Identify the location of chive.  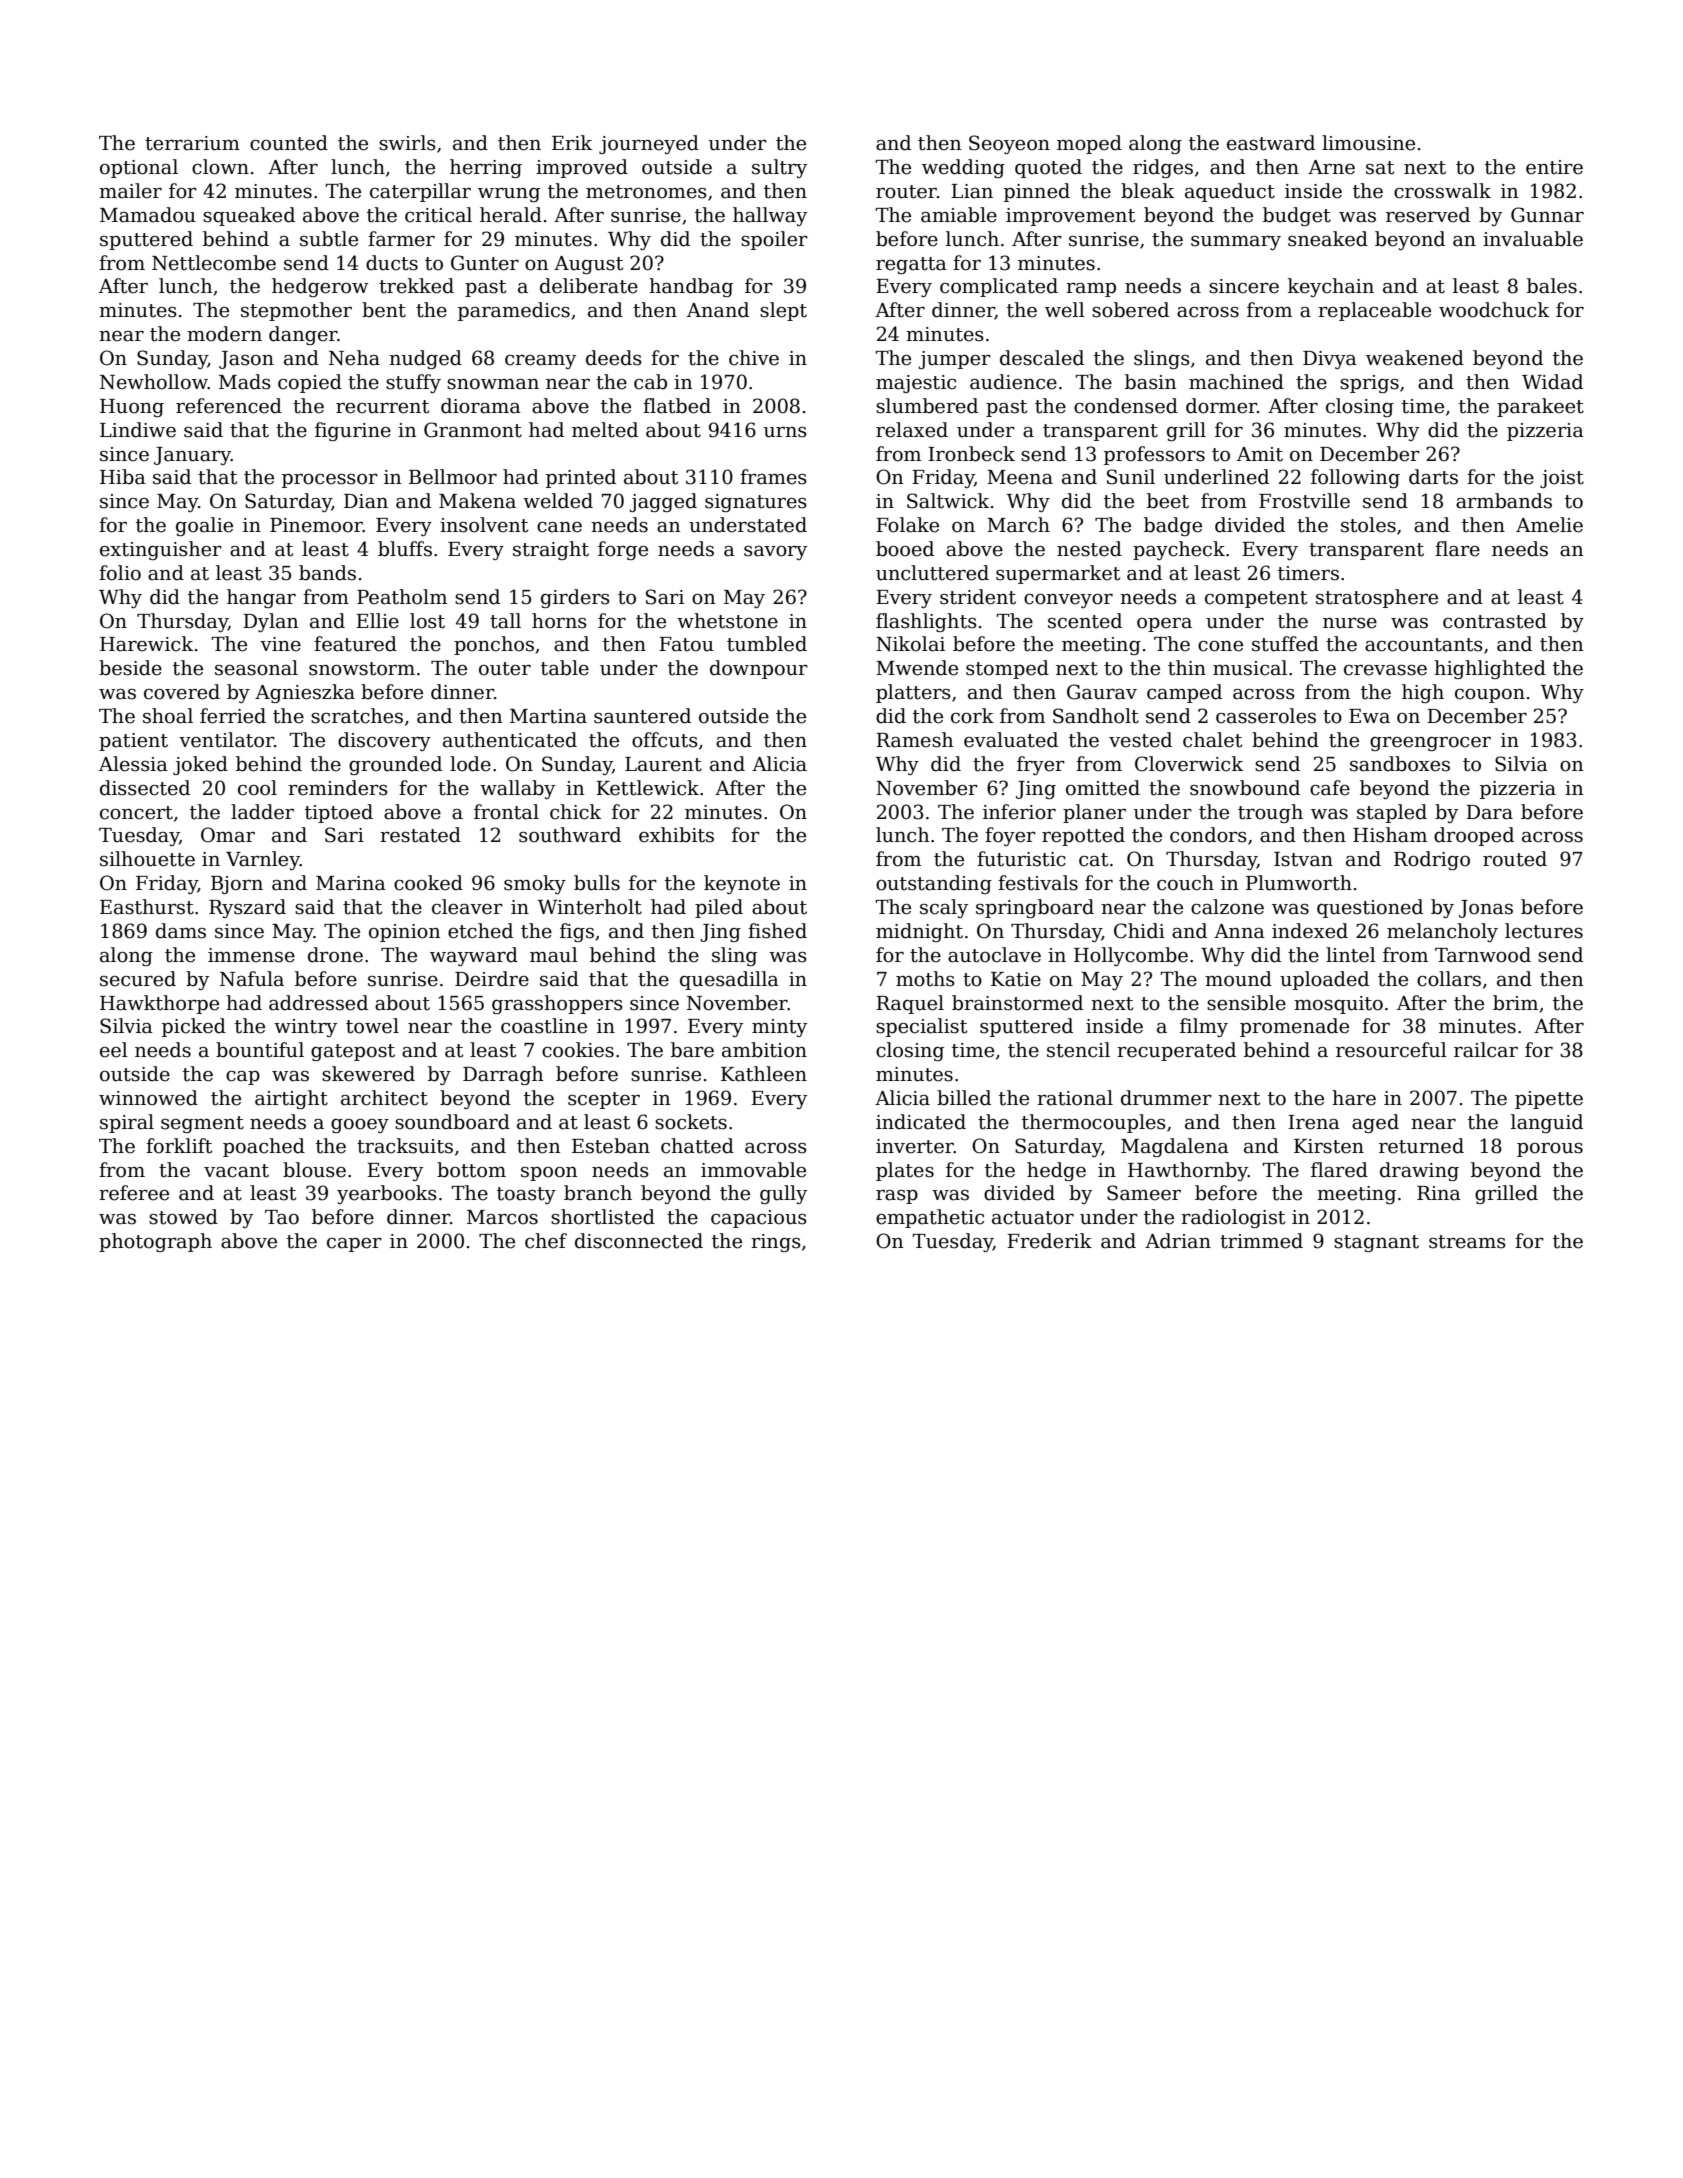
(754, 358).
